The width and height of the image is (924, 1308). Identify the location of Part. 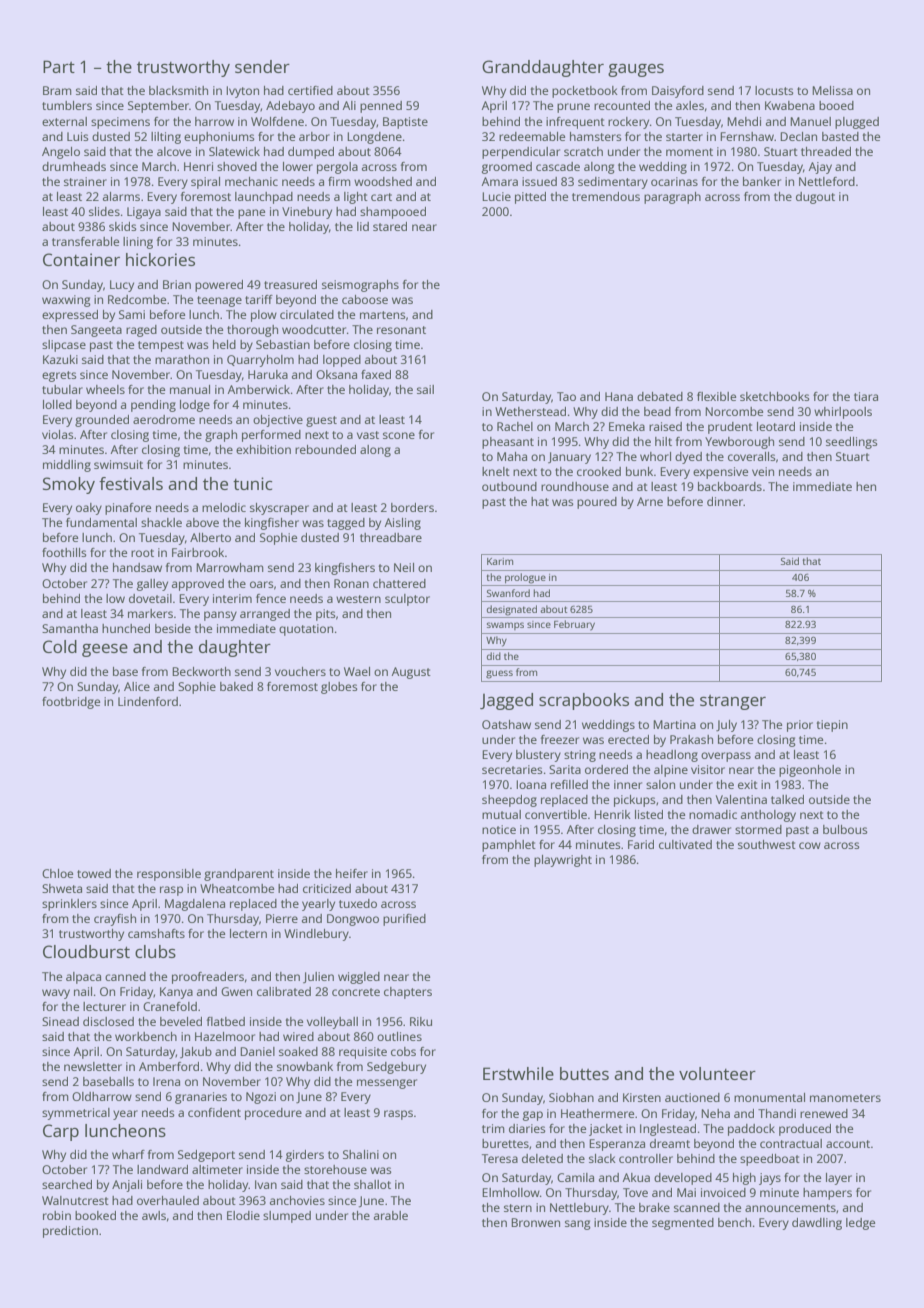
(59, 66).
